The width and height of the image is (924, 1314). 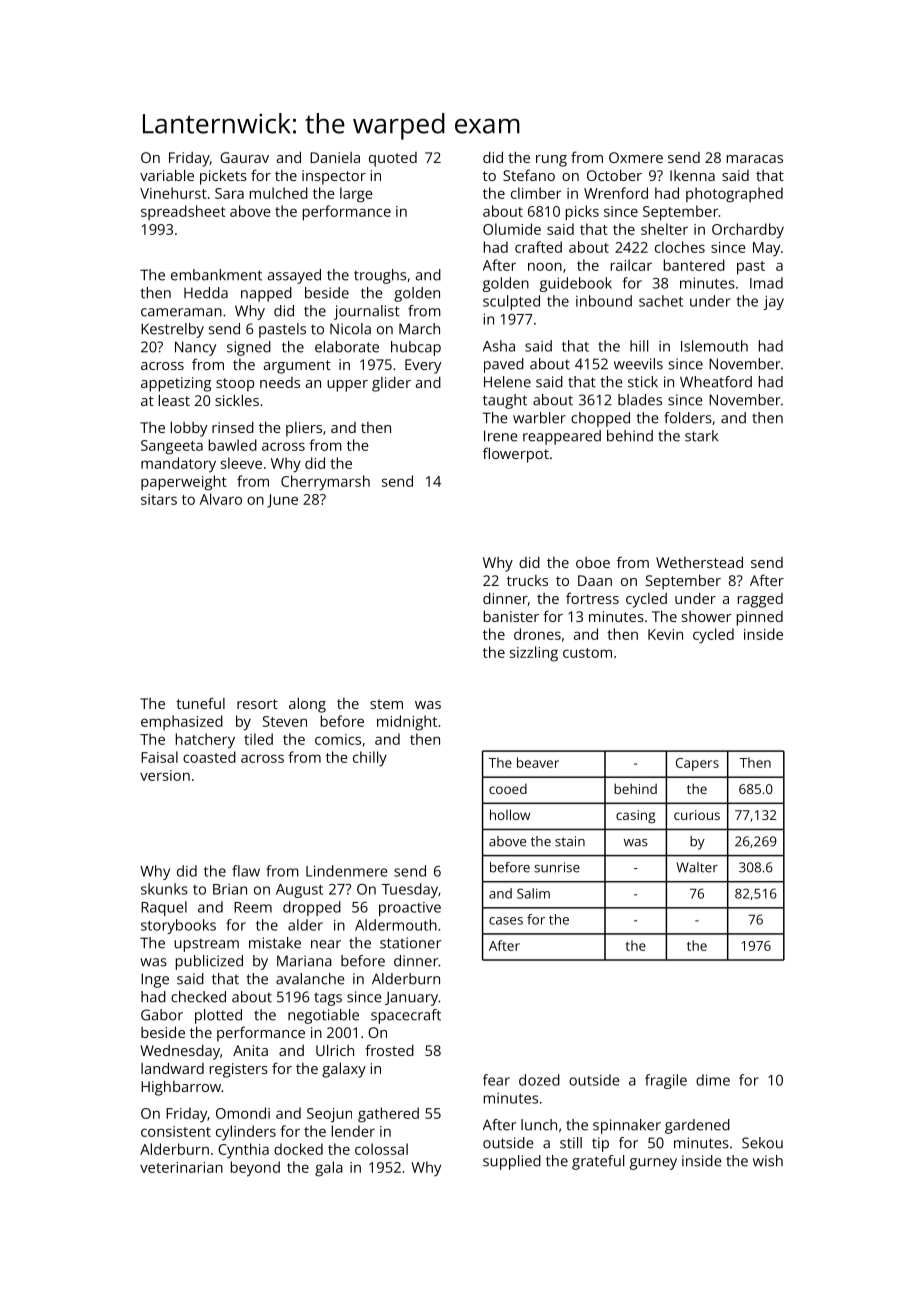 I want to click on colossal, so click(x=381, y=1149).
